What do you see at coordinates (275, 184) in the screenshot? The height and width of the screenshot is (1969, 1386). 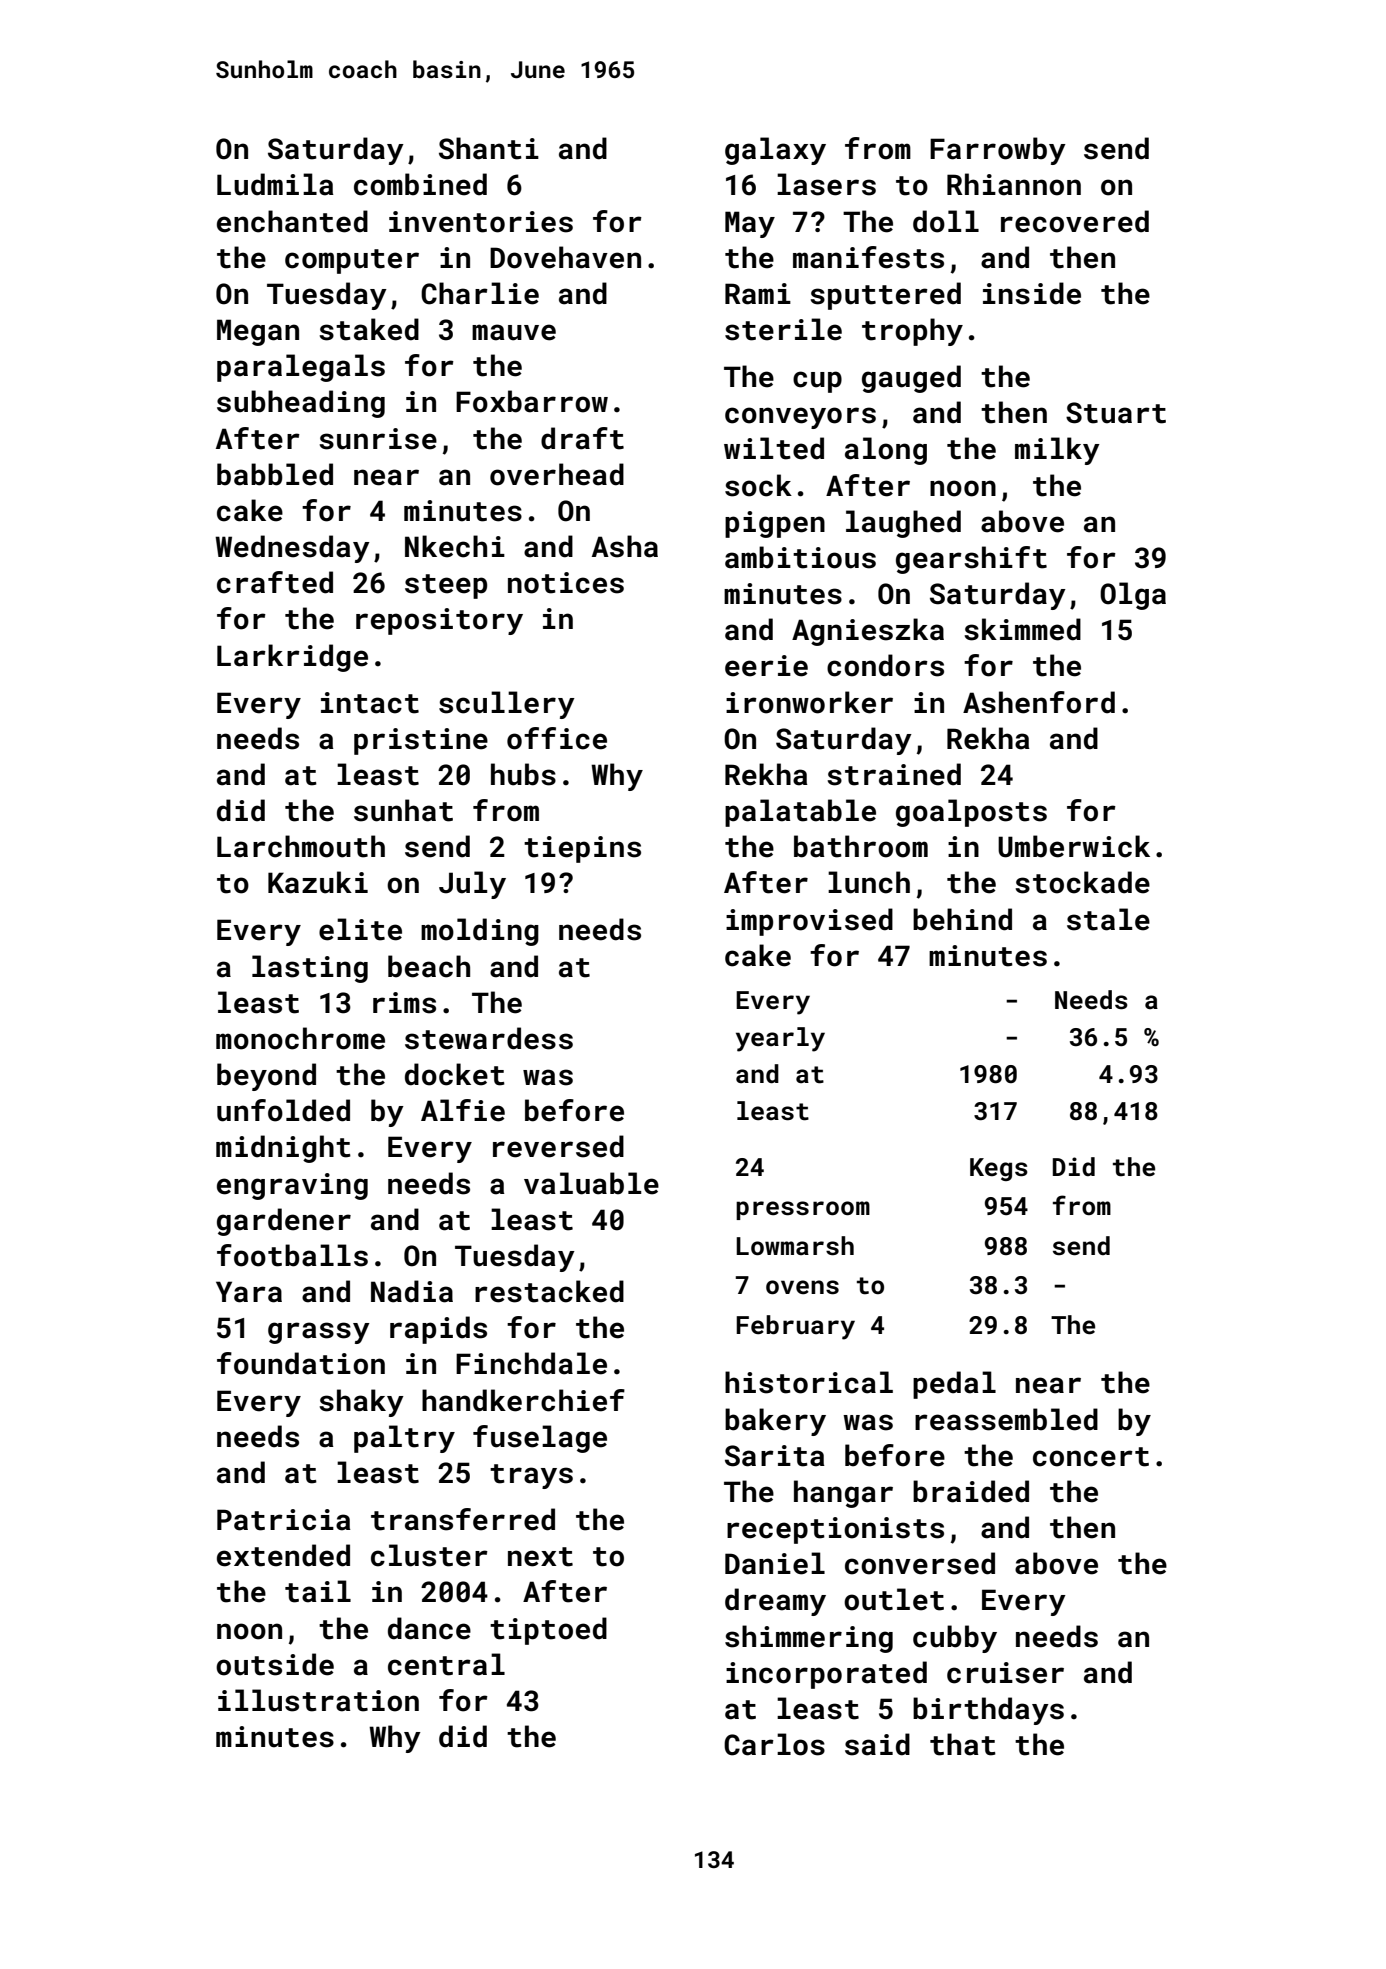 I see `Ludmila` at bounding box center [275, 184].
